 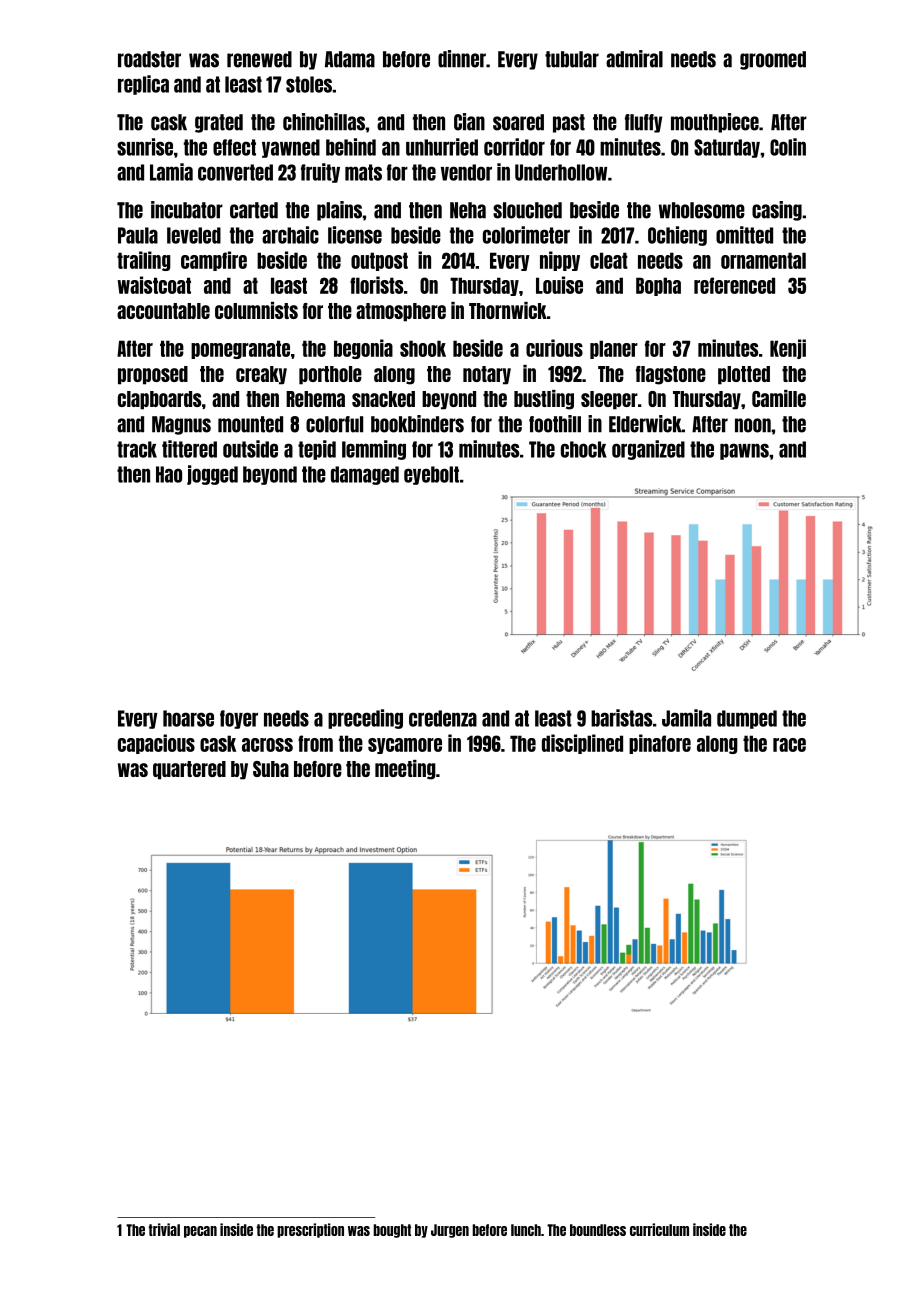 What do you see at coordinates (163, 311) in the page?
I see `accountable` at bounding box center [163, 311].
